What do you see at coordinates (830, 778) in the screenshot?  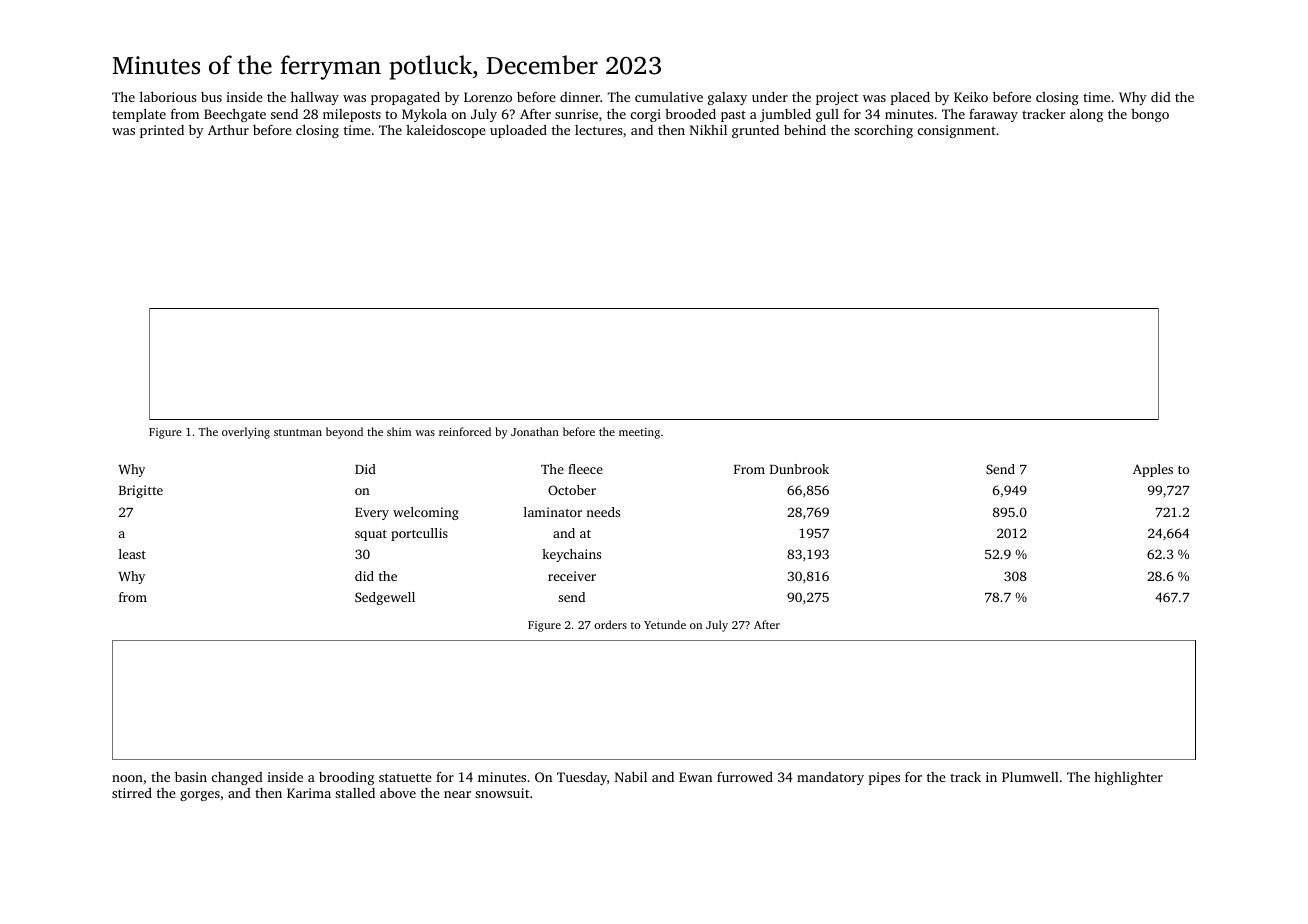 I see `mandatory` at bounding box center [830, 778].
